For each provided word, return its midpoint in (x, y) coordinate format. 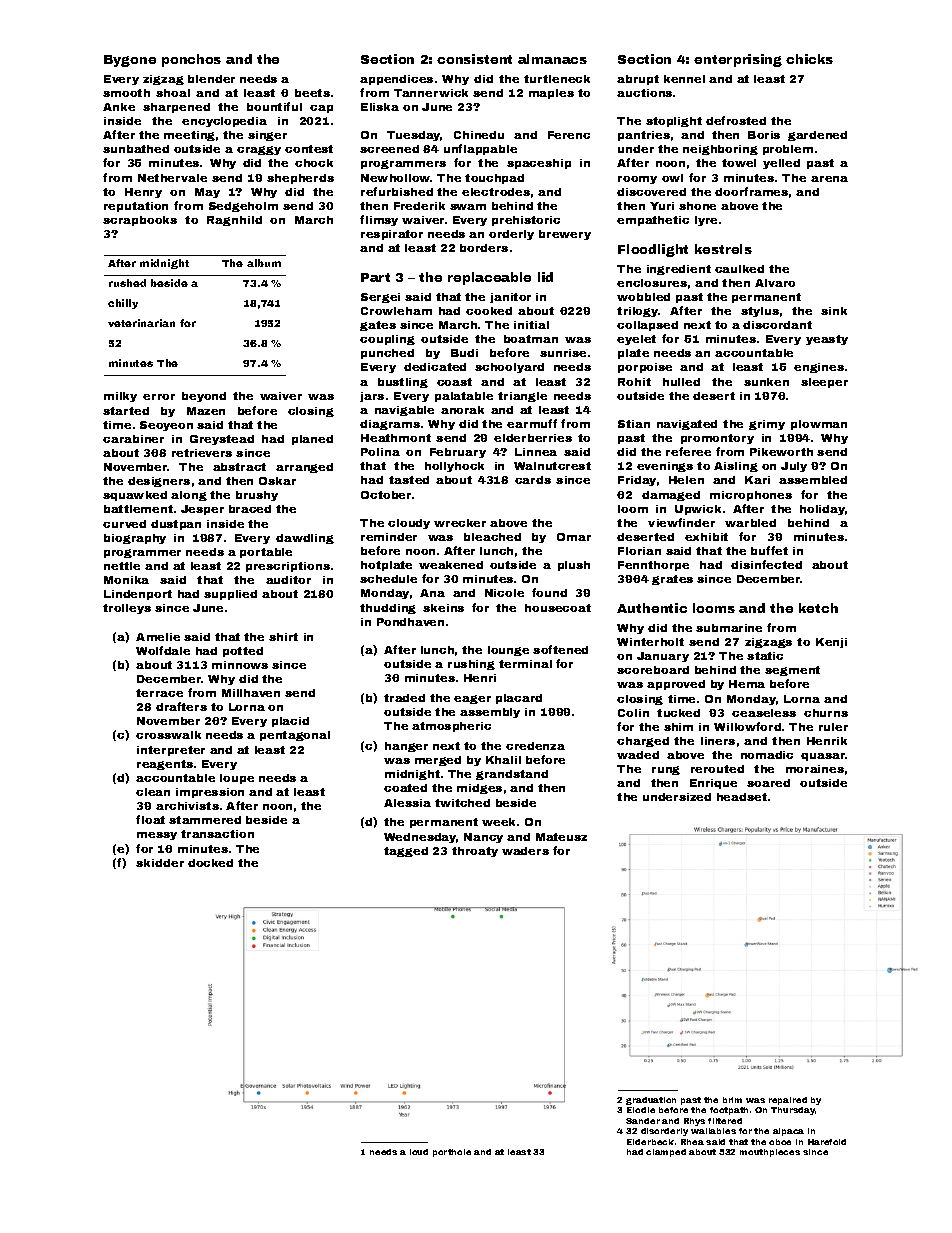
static (765, 656)
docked (210, 863)
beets (312, 93)
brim (732, 1100)
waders (525, 851)
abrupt (638, 80)
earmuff (532, 423)
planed (312, 440)
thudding (388, 609)
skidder (160, 863)
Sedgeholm (243, 207)
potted (243, 652)
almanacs (552, 59)
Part (375, 277)
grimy (767, 425)
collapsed (647, 326)
